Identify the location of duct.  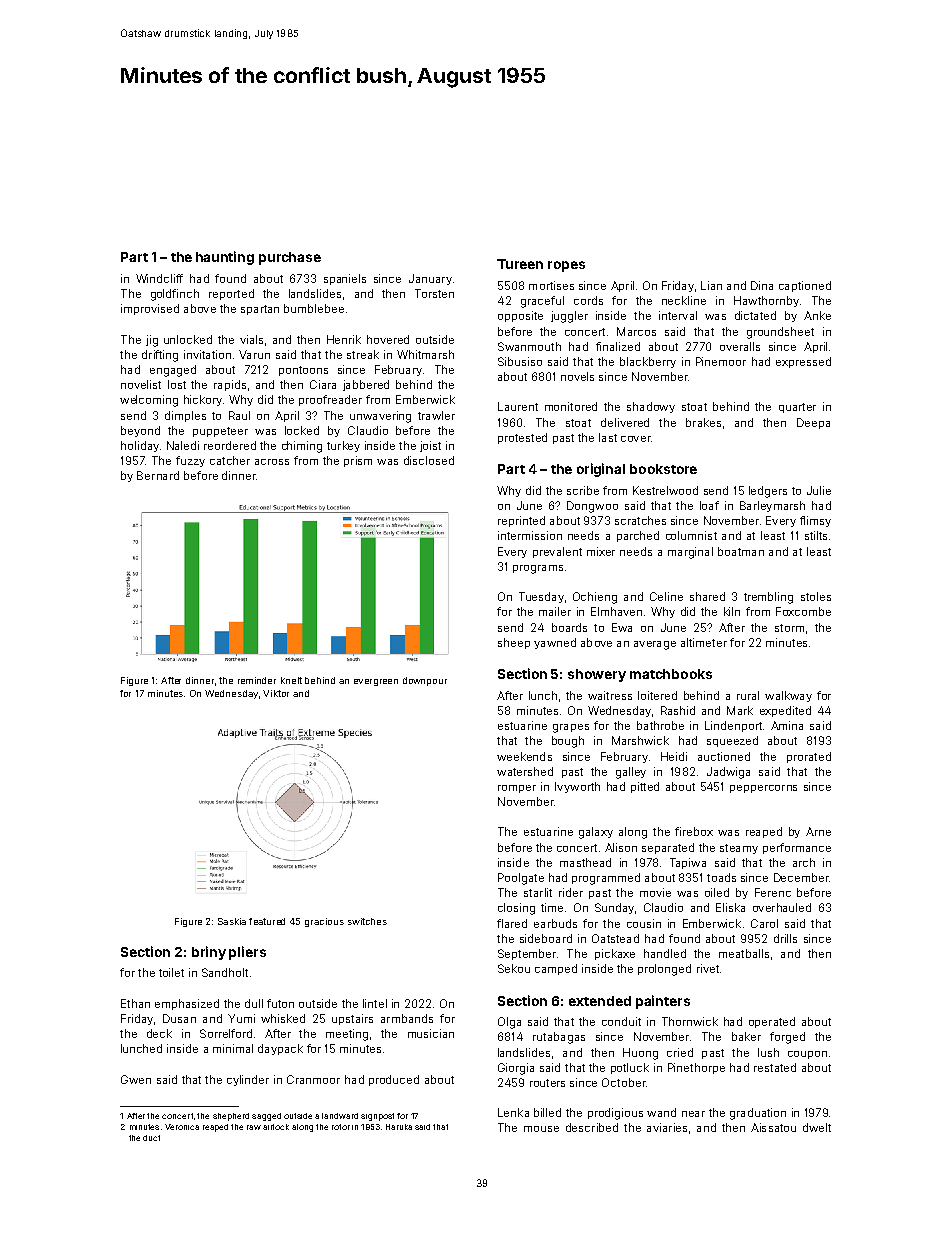
(151, 1138).
